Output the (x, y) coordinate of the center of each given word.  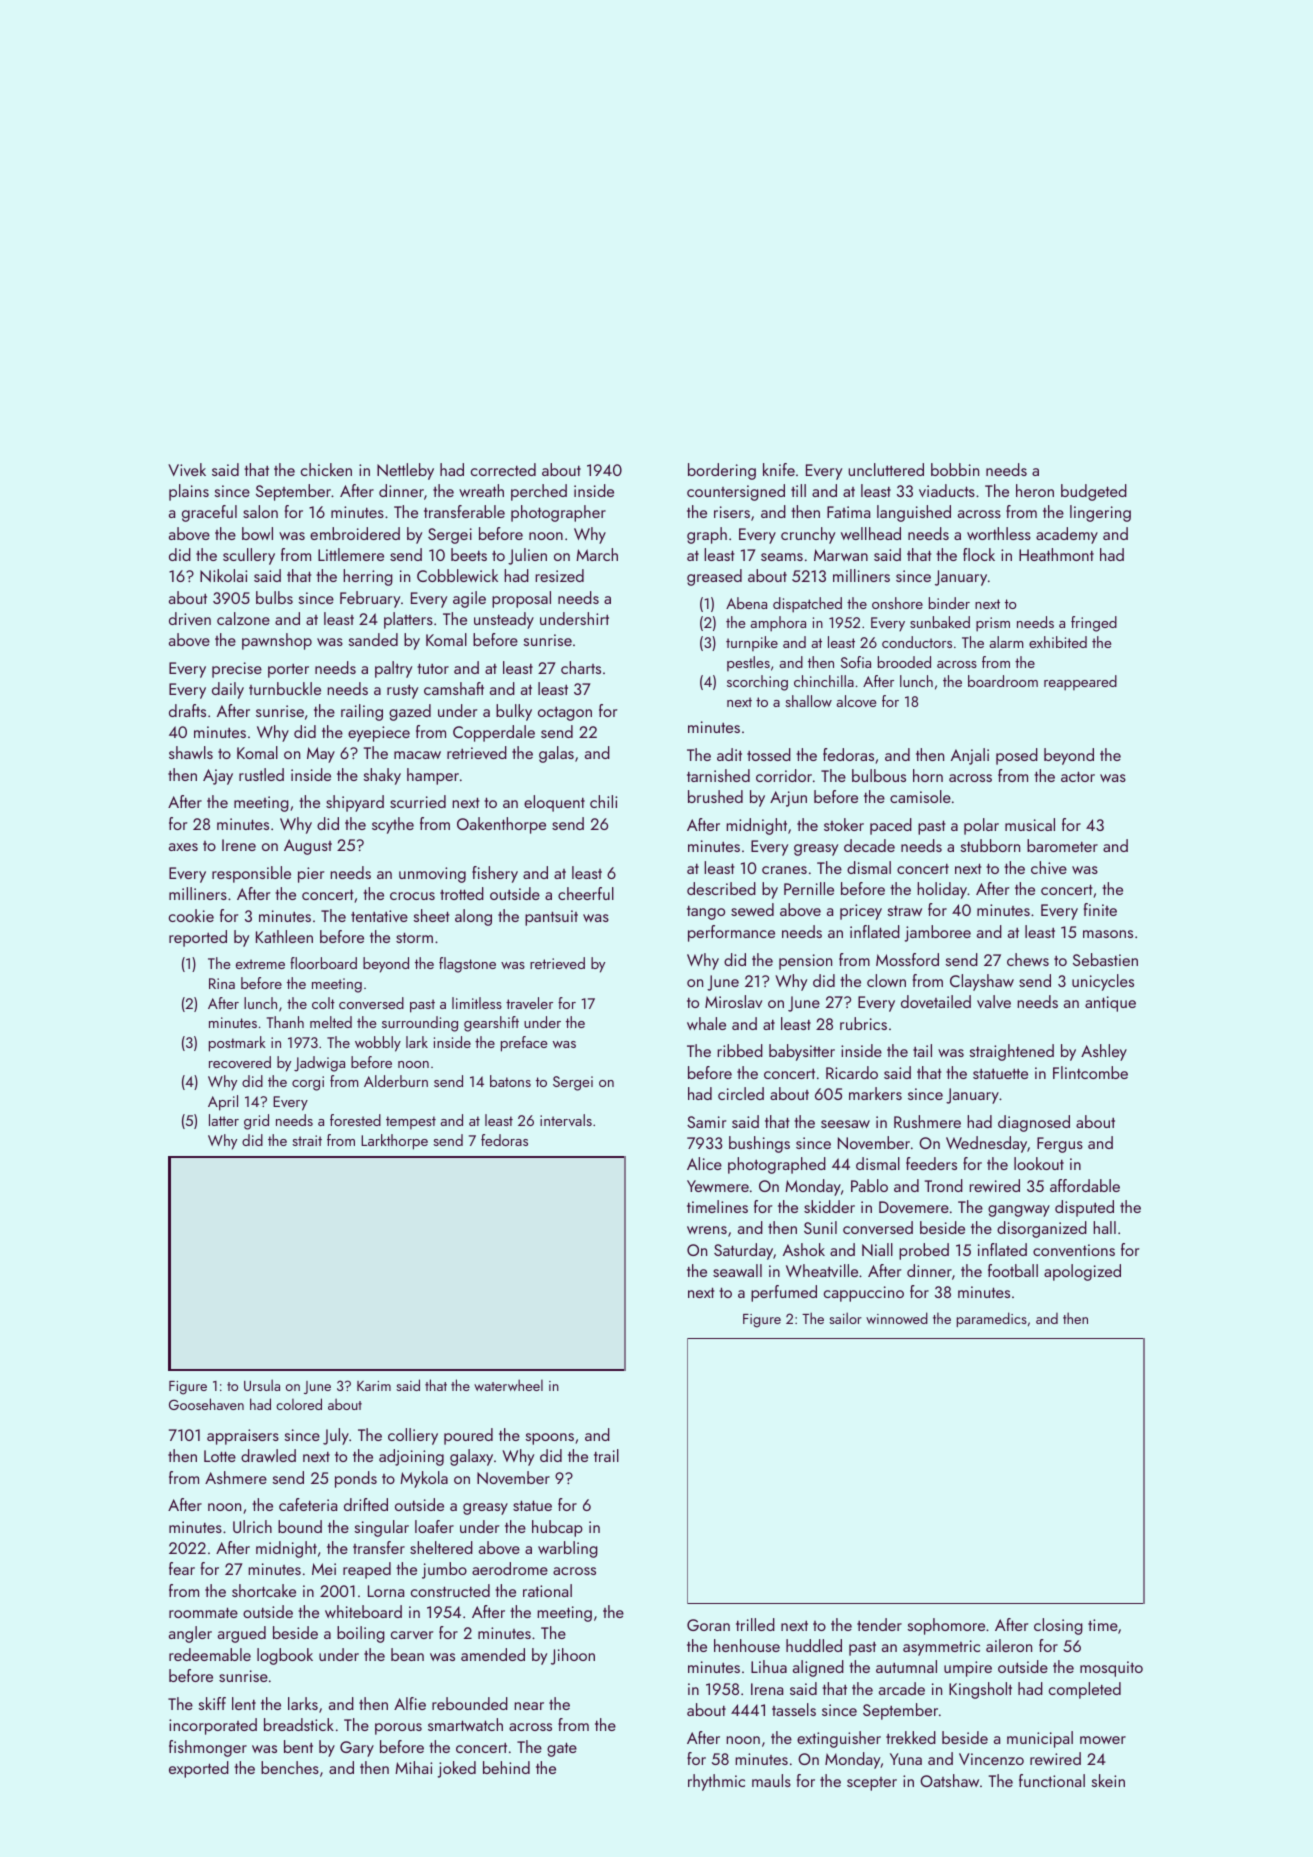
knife (779, 469)
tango (706, 913)
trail (606, 1455)
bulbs (274, 597)
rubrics (863, 1023)
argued (242, 1634)
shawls (191, 752)
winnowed (897, 1318)
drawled (268, 1455)
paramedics (992, 1319)
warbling (568, 1549)
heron (1035, 490)
